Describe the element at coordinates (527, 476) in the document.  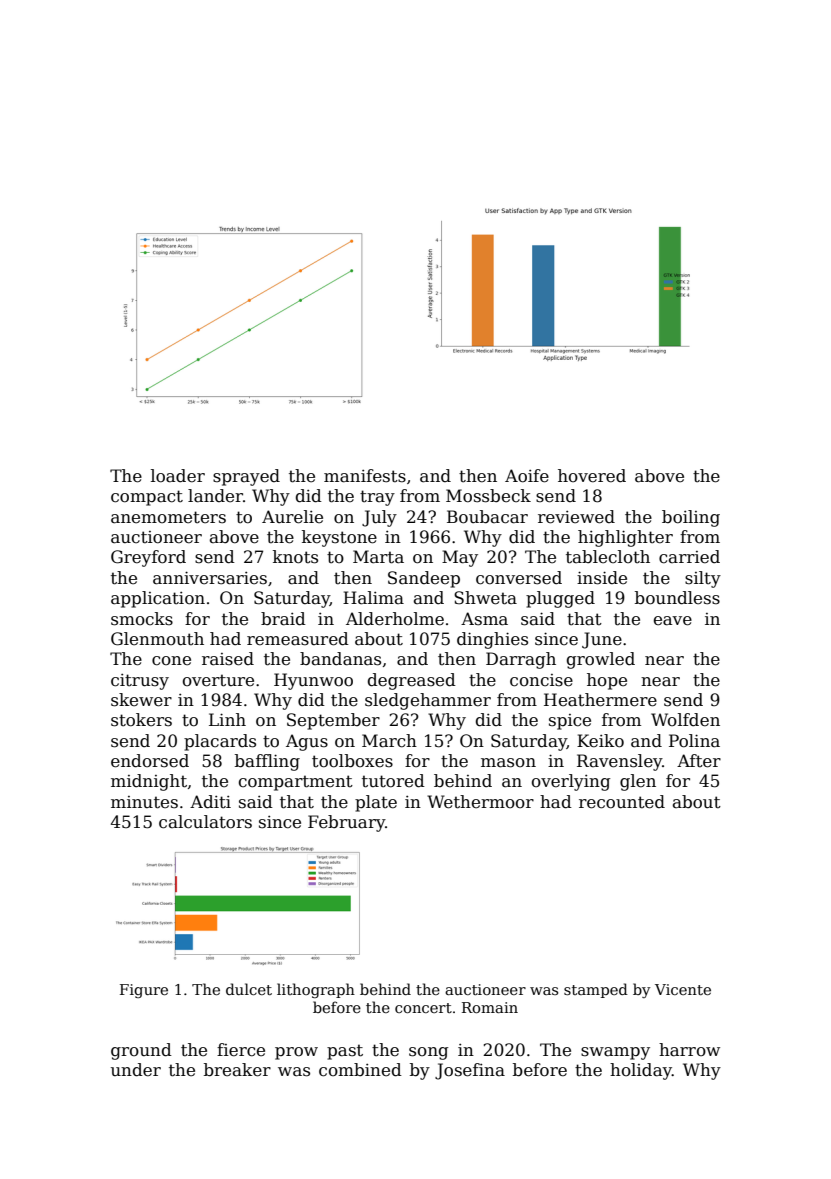
I see `Aoife` at that location.
